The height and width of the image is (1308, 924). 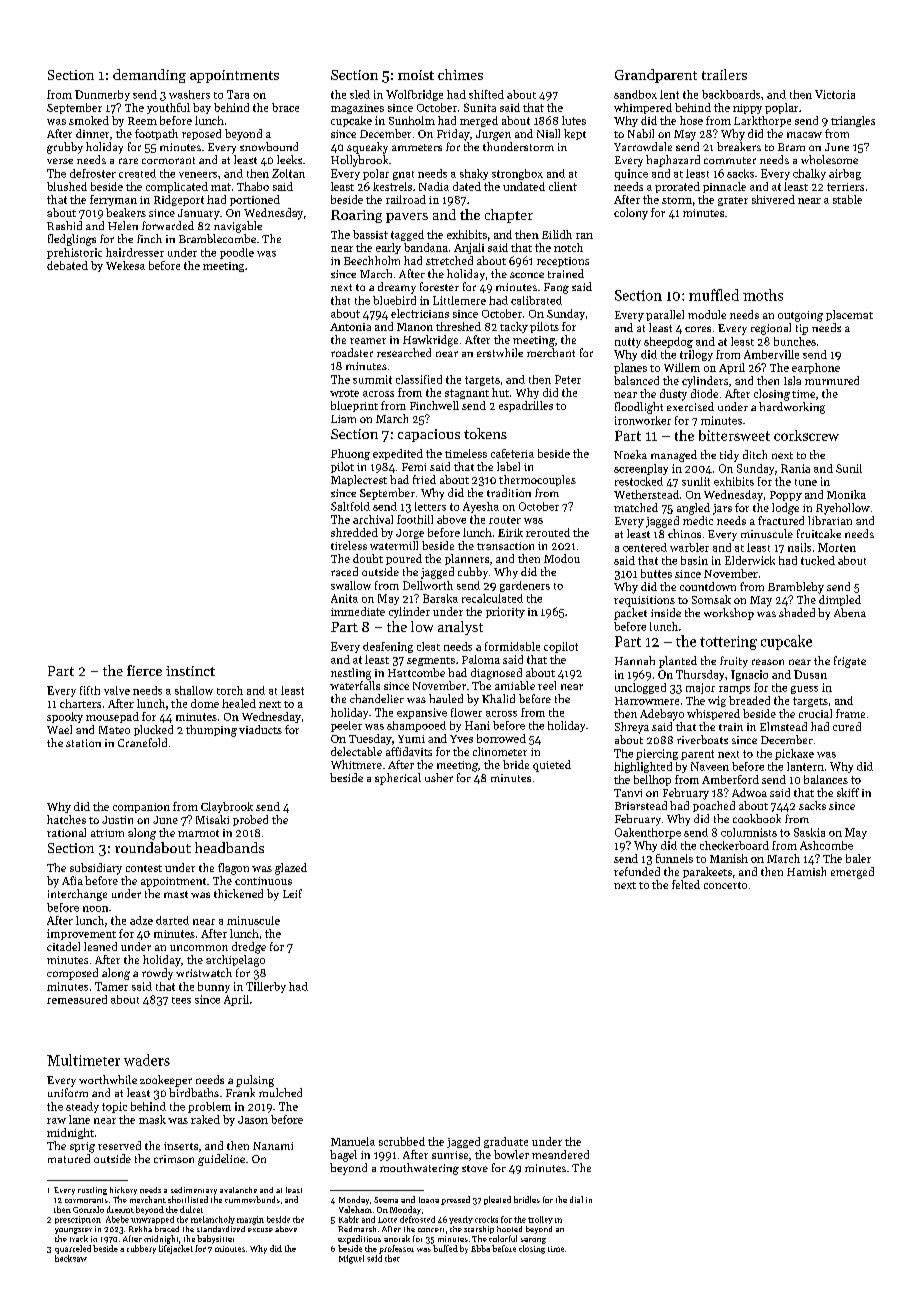 What do you see at coordinates (90, 690) in the image?
I see `fifth` at bounding box center [90, 690].
